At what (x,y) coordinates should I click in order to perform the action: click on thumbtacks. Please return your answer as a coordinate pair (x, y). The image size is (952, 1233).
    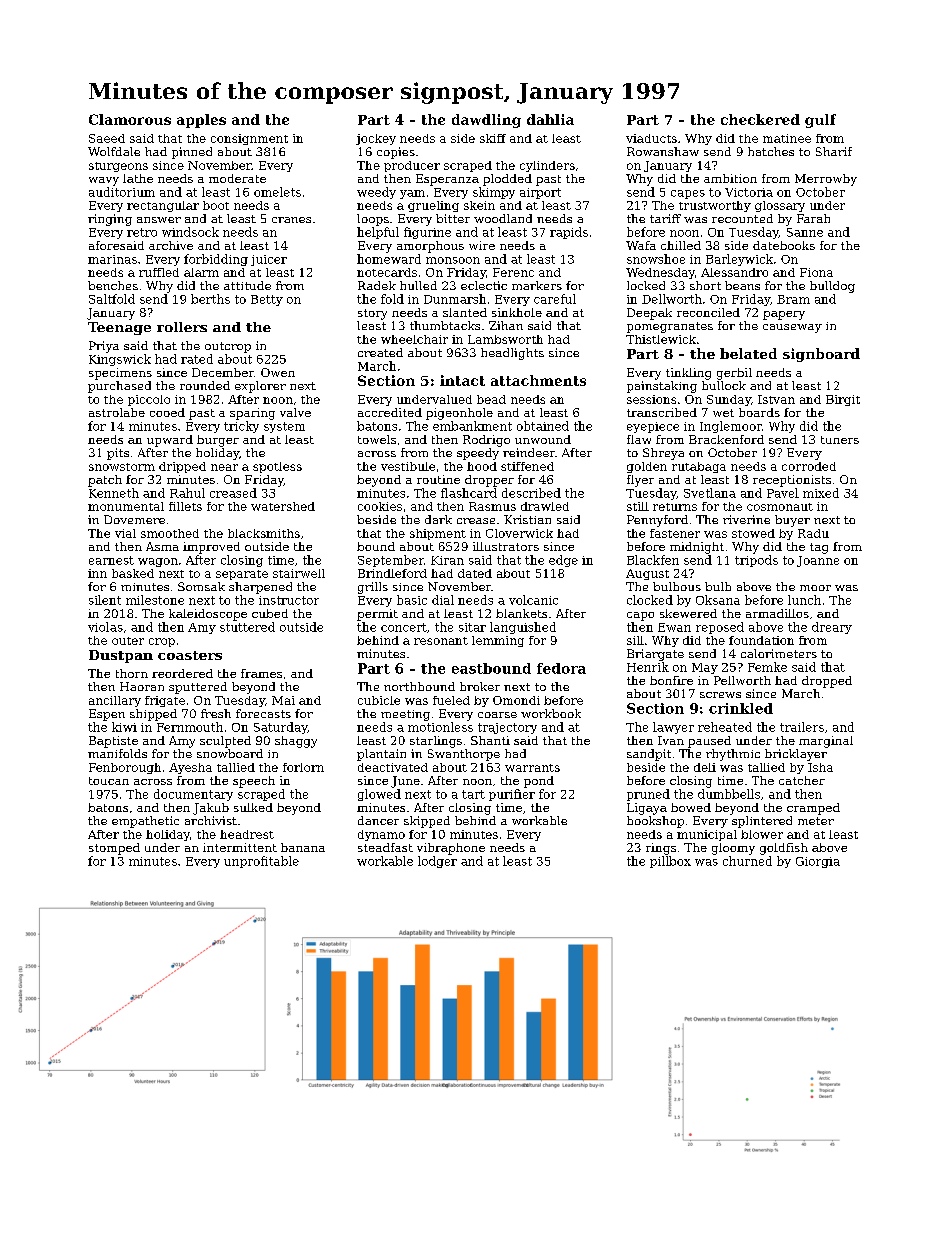
    Looking at the image, I should click on (445, 325).
